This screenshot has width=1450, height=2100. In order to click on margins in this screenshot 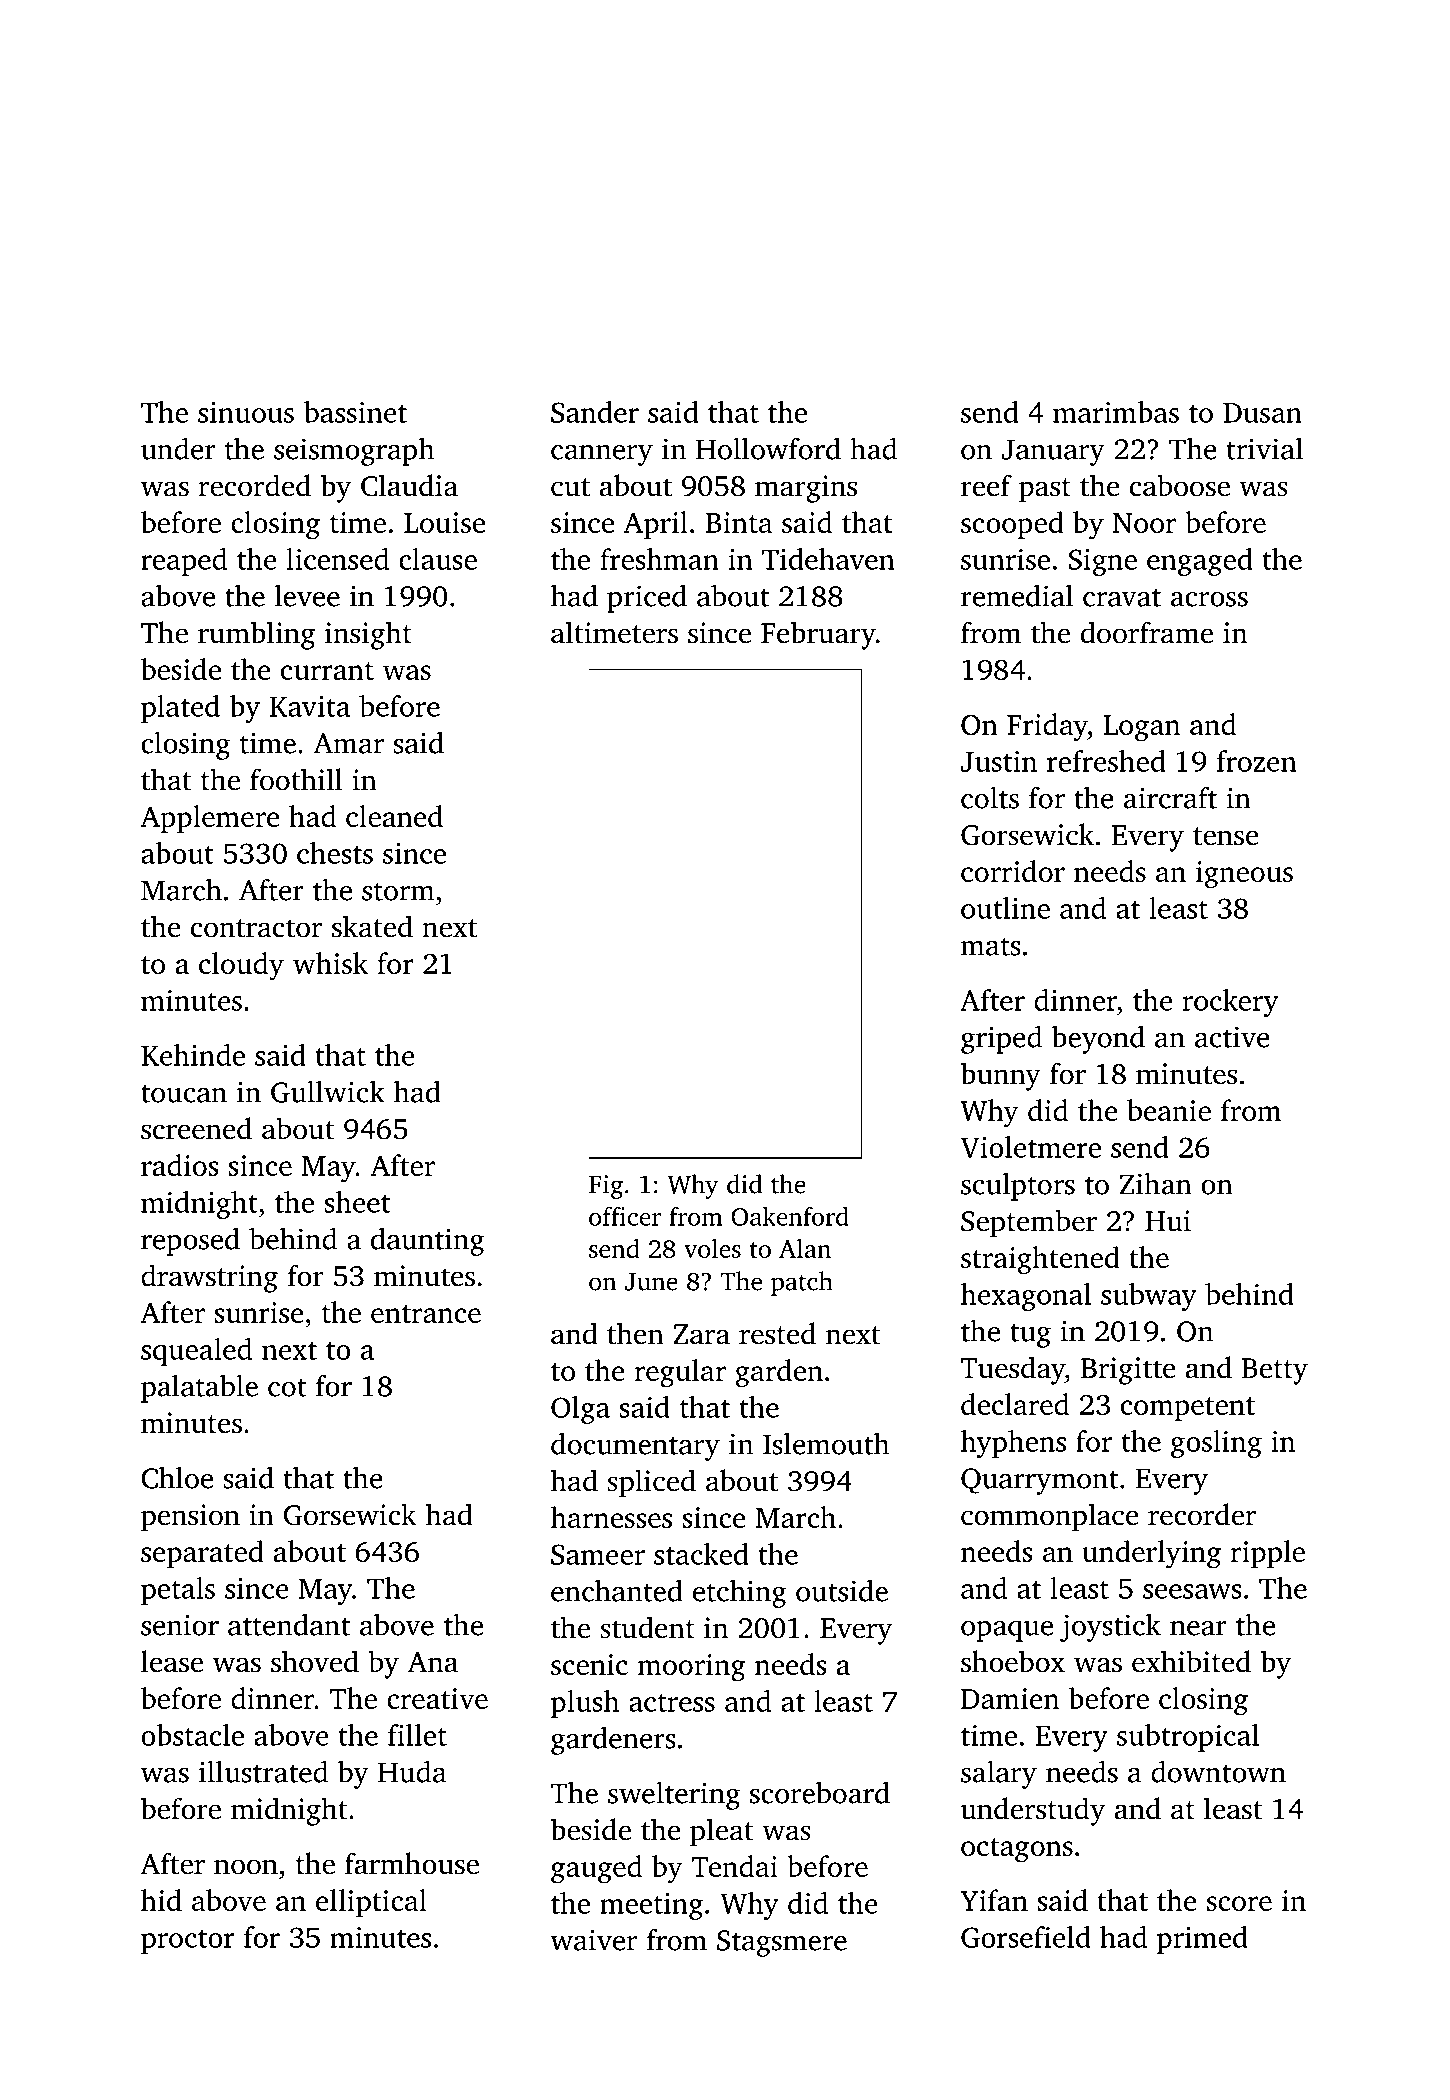, I will do `click(806, 489)`.
